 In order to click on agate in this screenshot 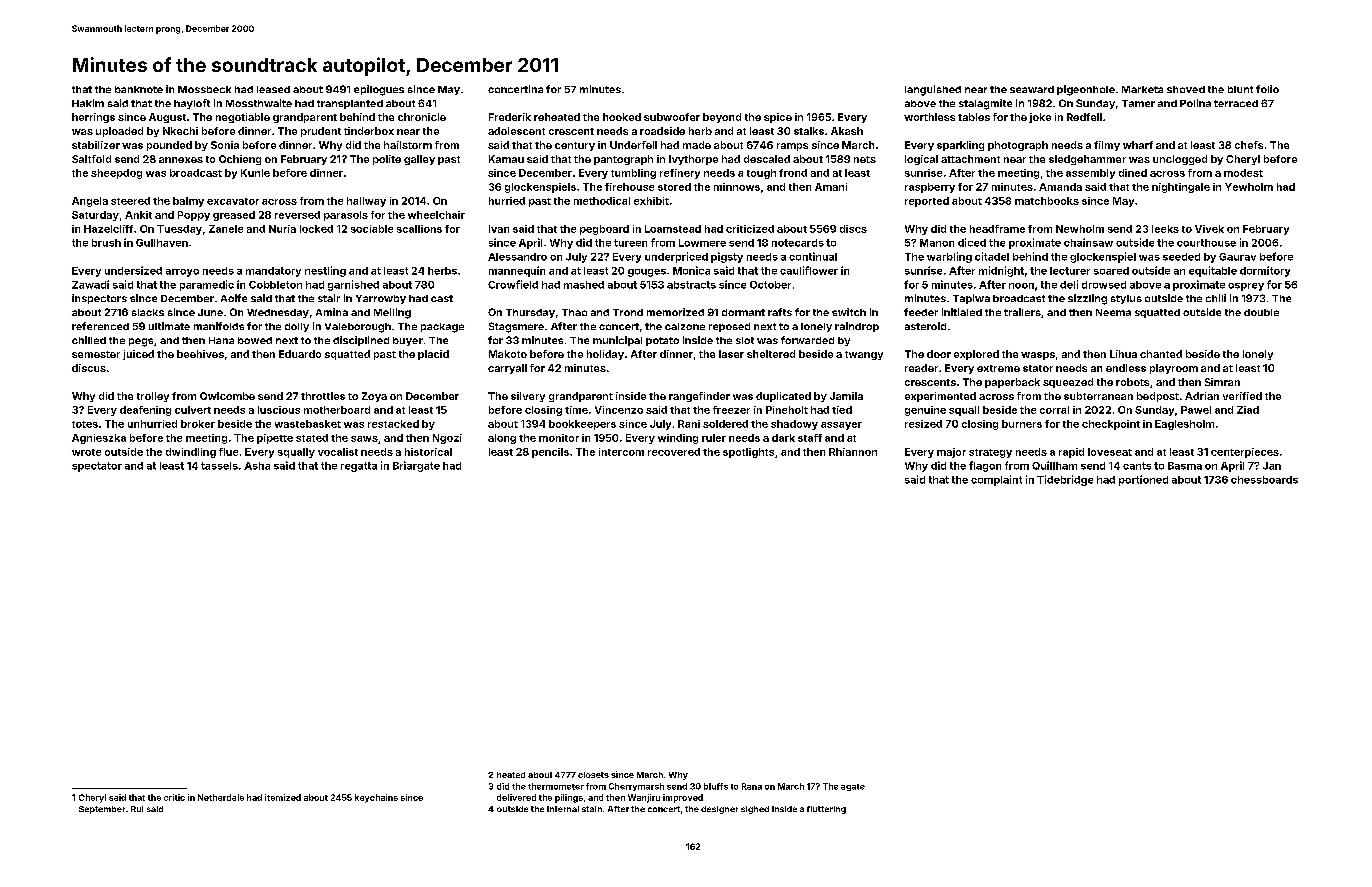, I will do `click(853, 787)`.
